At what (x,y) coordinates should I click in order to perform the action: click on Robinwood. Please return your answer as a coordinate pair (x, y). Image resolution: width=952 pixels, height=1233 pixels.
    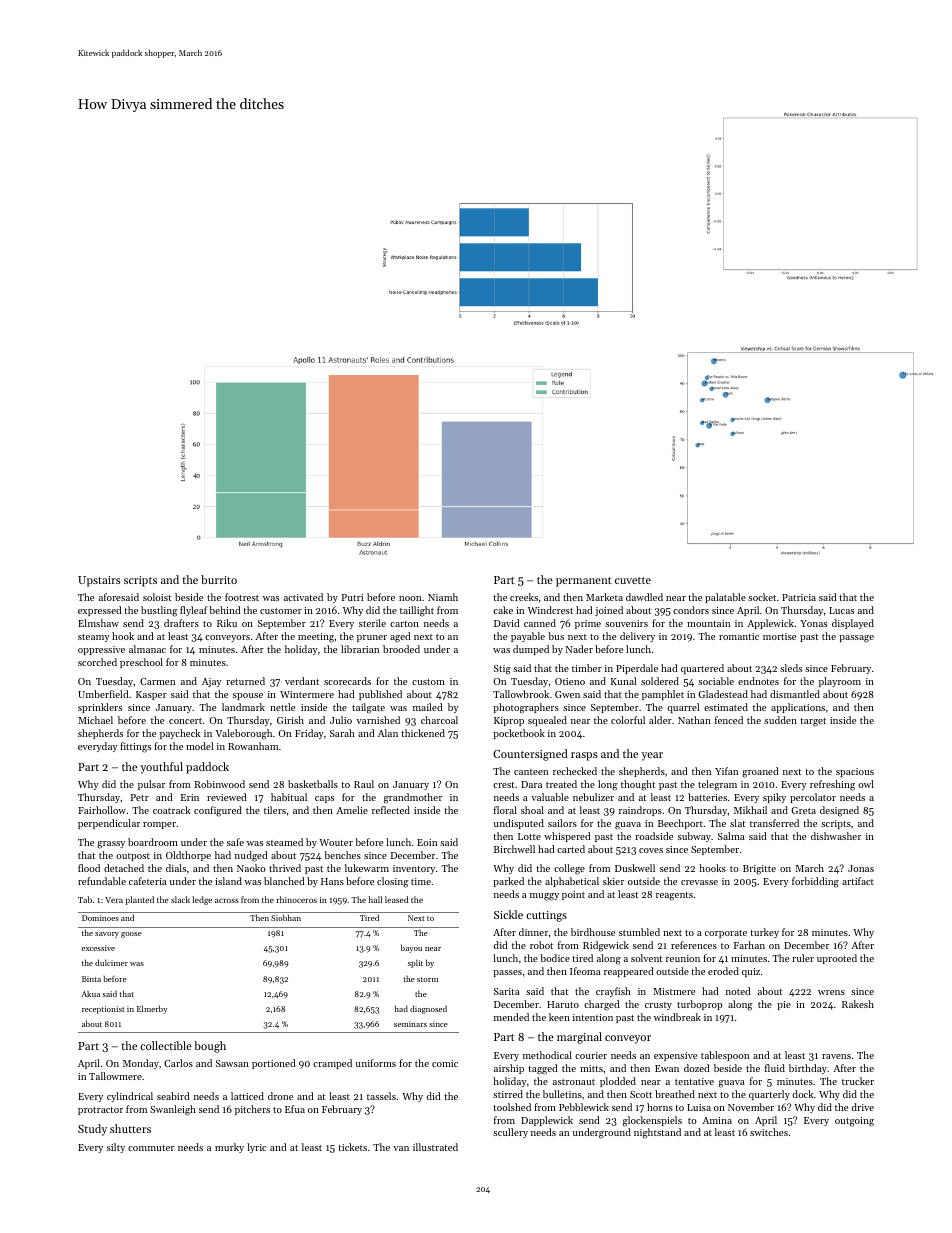
    Looking at the image, I should click on (220, 784).
